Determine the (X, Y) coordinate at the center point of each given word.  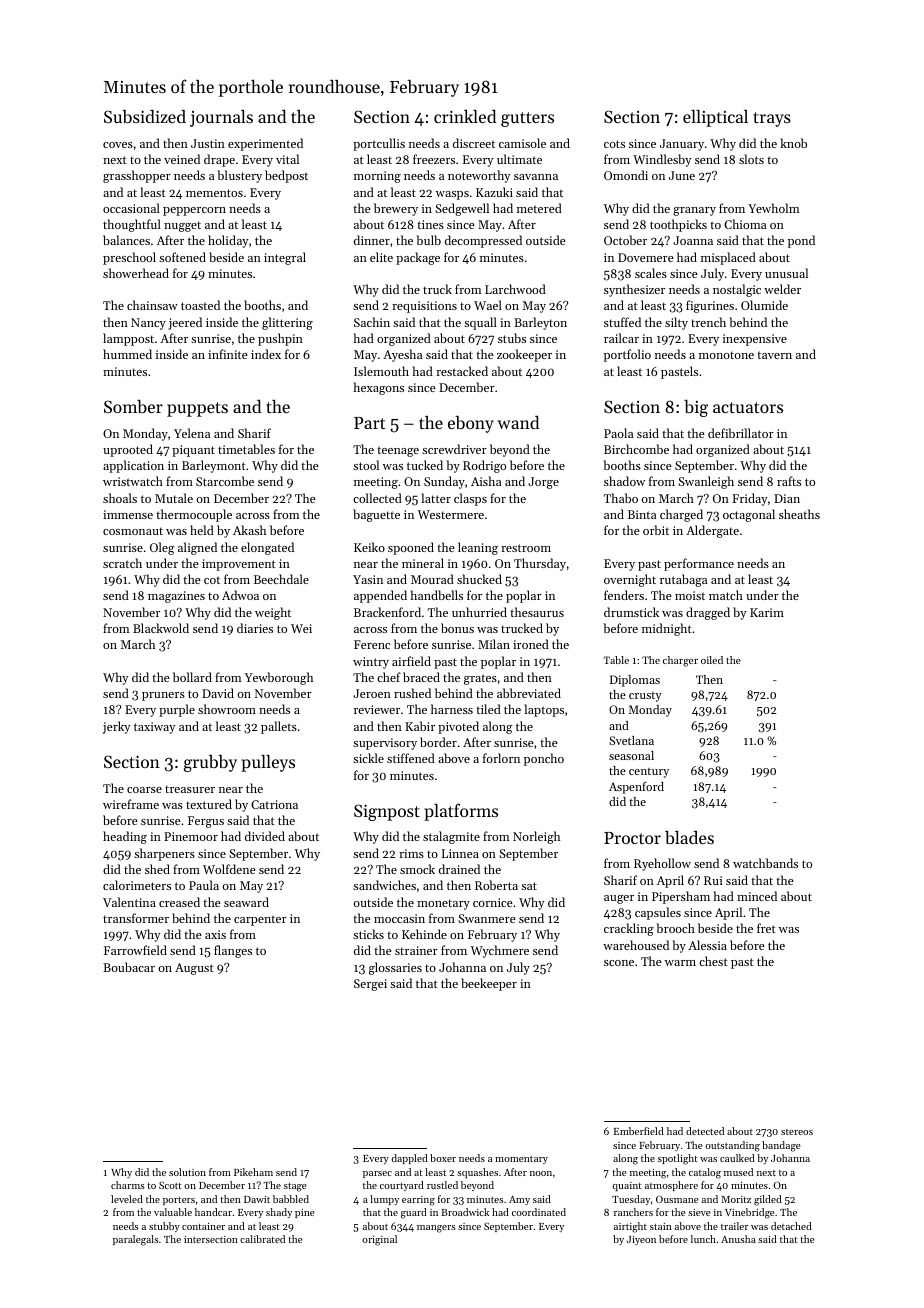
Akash (249, 530)
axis (215, 934)
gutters (527, 119)
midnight (667, 629)
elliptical (715, 118)
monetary (443, 904)
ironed (531, 644)
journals (221, 118)
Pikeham (253, 1172)
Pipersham (681, 897)
